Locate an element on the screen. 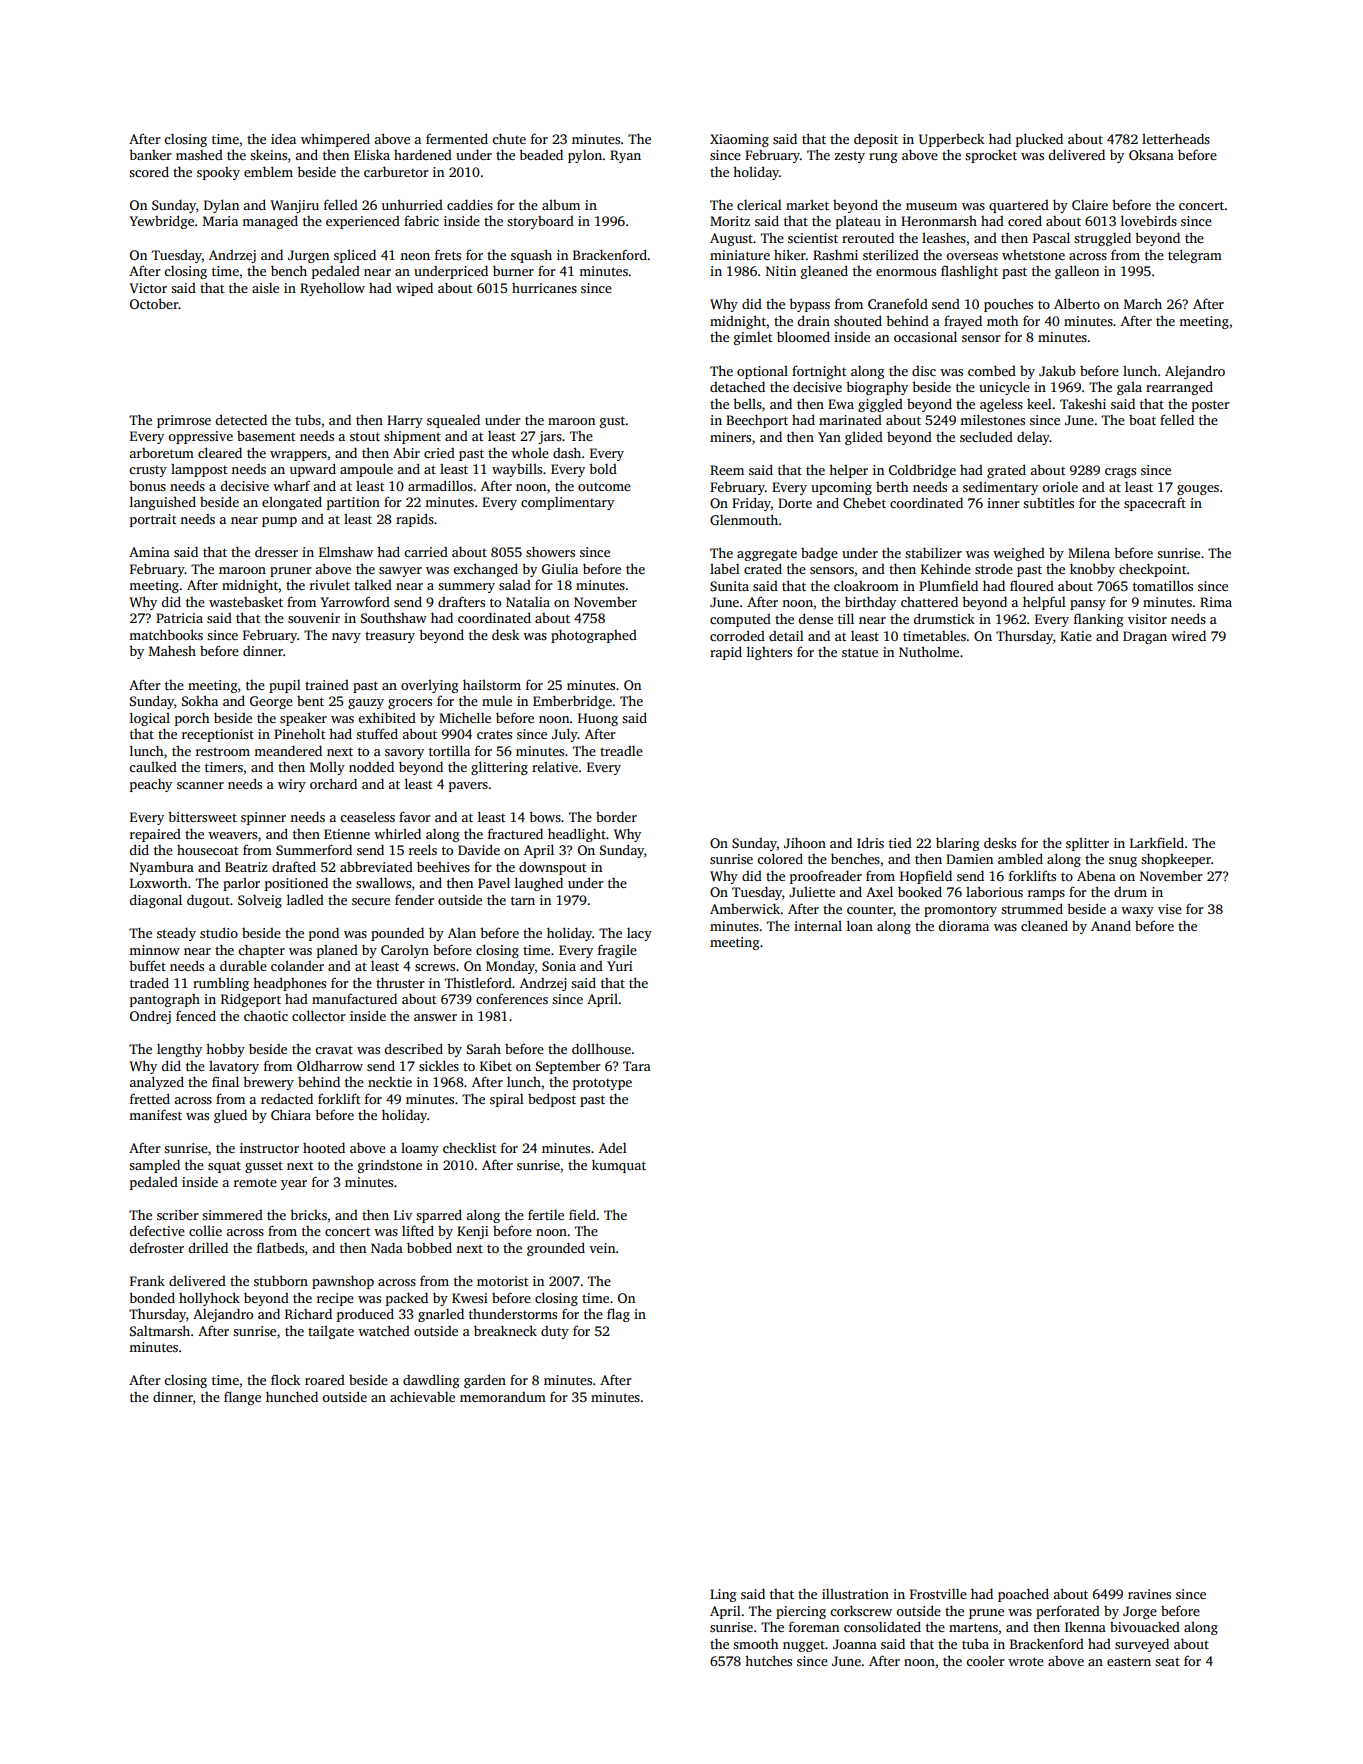  flange is located at coordinates (242, 1398).
